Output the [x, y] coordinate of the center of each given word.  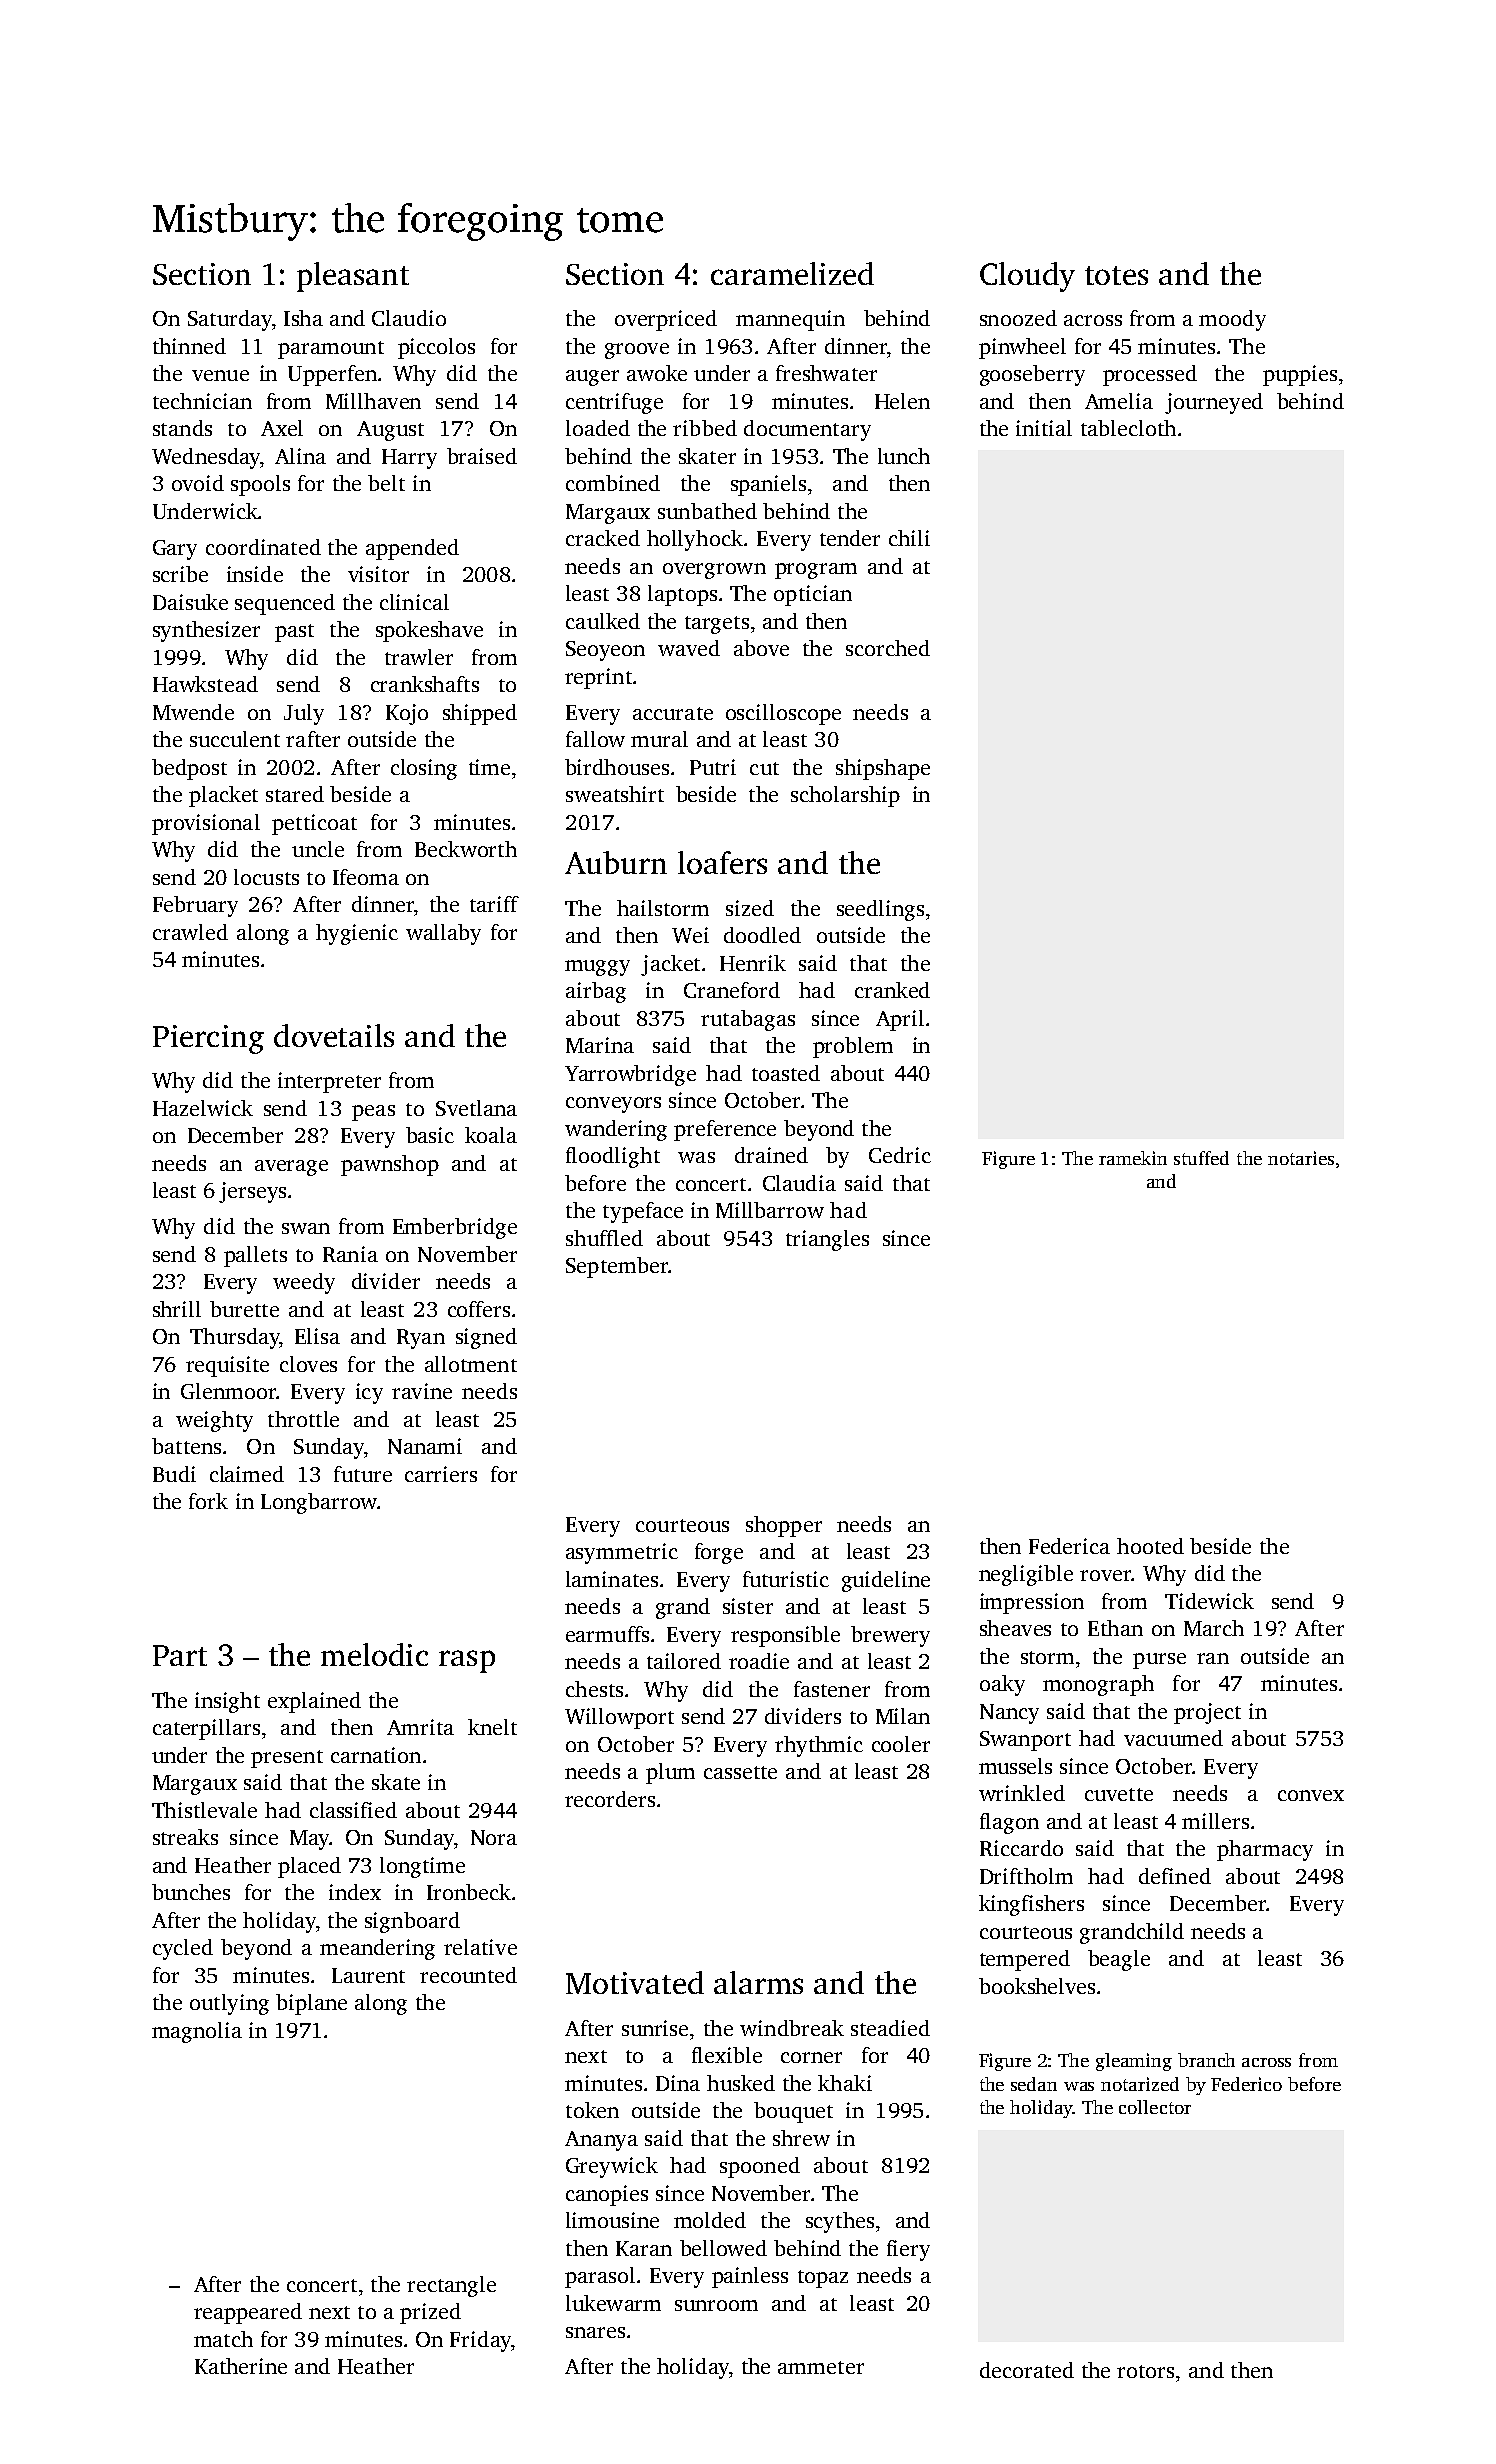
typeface [643, 1212]
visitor [378, 574]
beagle [1119, 1960]
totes [1116, 275]
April [900, 1020]
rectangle [451, 2286]
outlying [229, 2004]
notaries [1301, 1158]
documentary [807, 430]
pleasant [353, 277]
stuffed [1201, 1158]
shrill [177, 1309]
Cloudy [1027, 277]
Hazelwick [203, 1108]
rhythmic [819, 1746]
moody [1232, 320]
